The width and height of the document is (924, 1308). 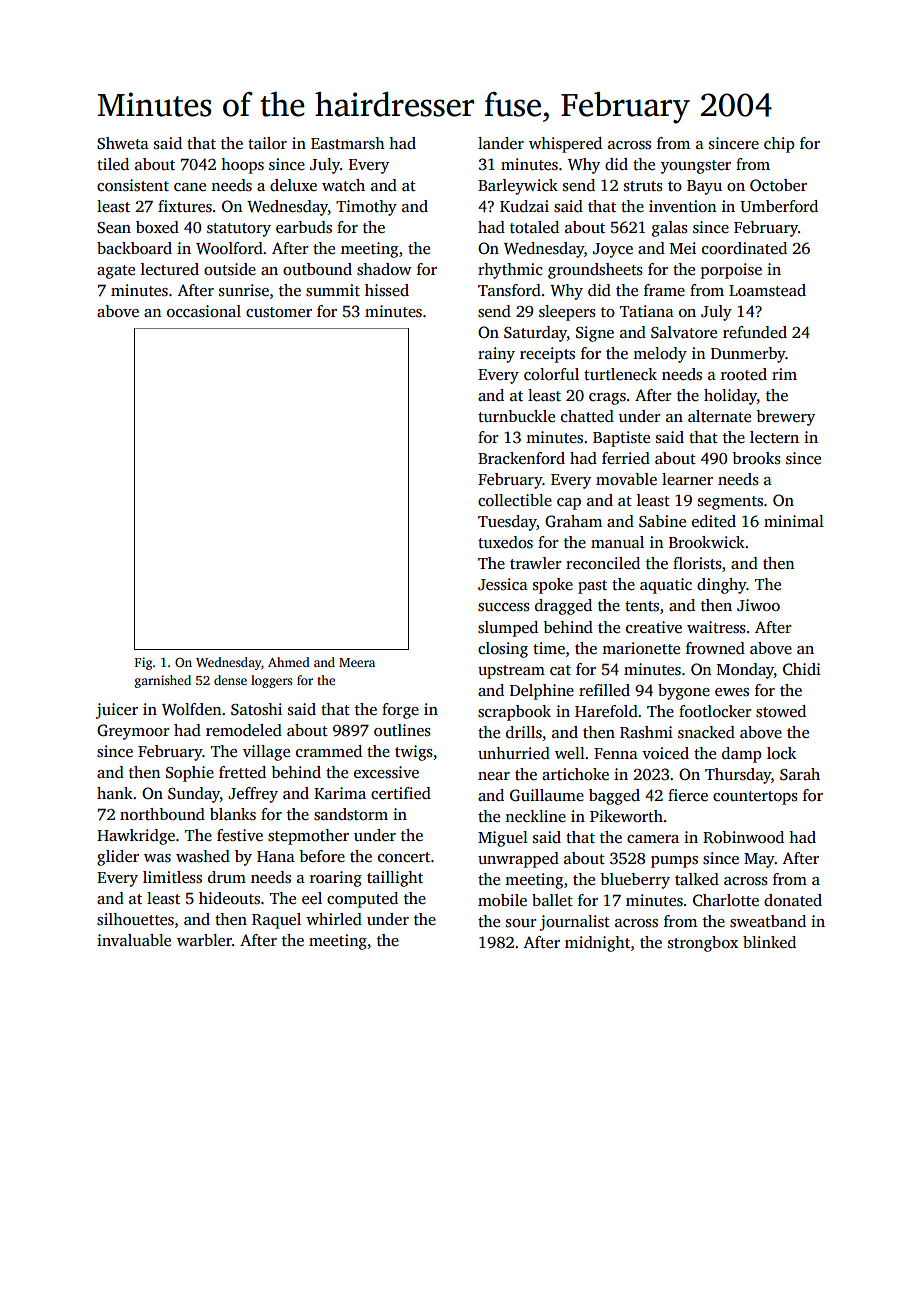 I want to click on mobile, so click(x=502, y=900).
